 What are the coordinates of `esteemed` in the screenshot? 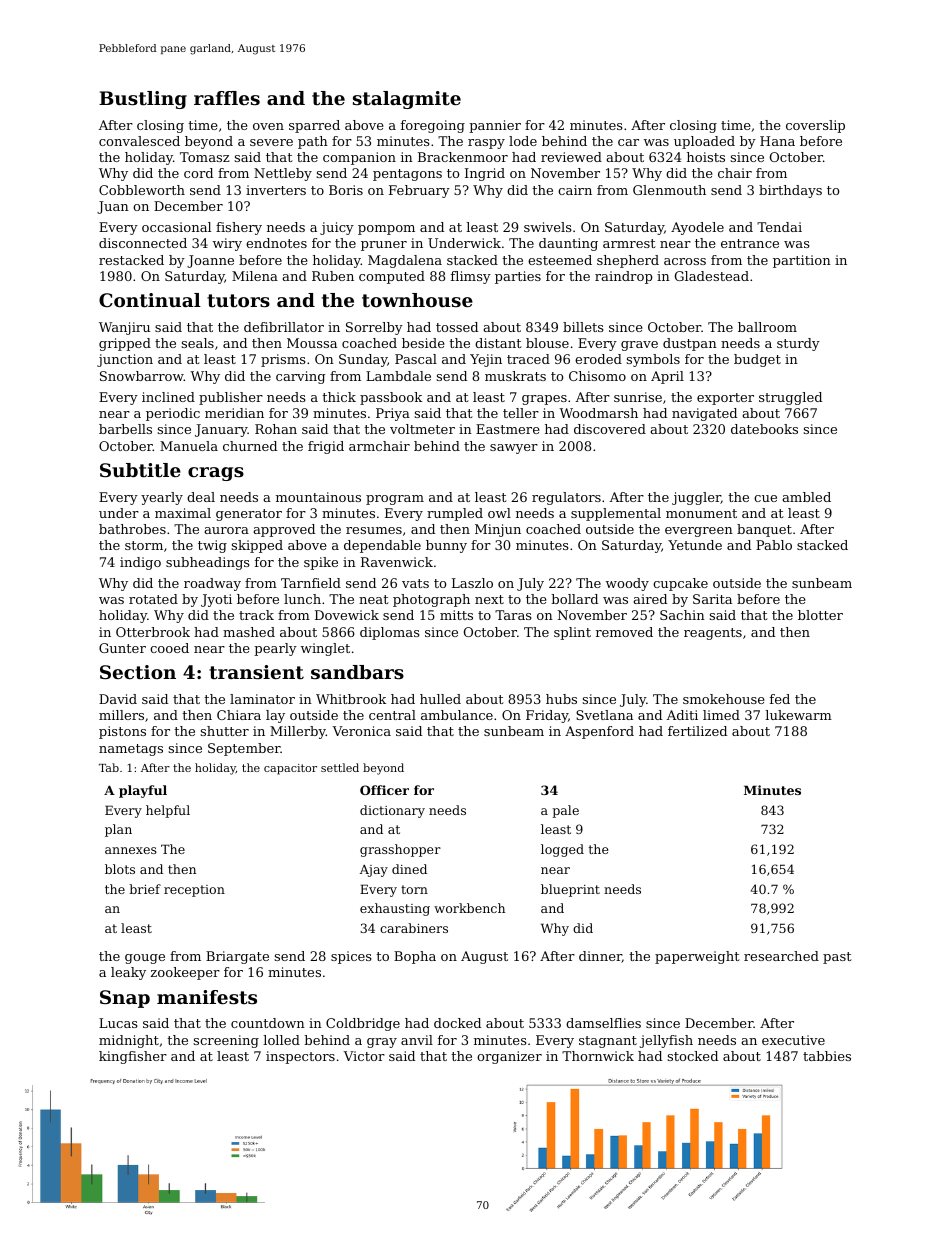 It's located at (560, 260).
